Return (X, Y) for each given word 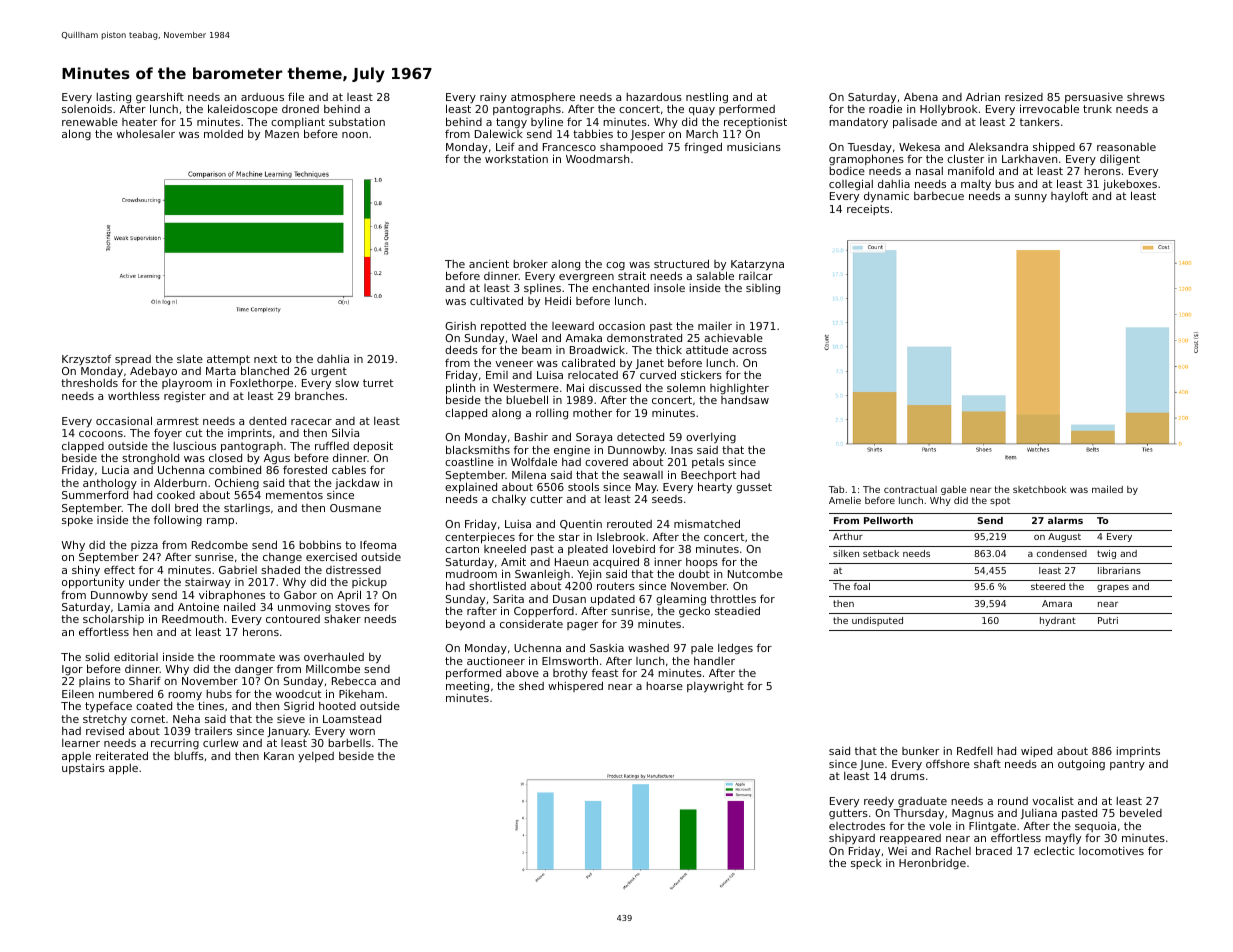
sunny (1031, 198)
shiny (86, 571)
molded (223, 133)
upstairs (83, 769)
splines (542, 289)
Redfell (975, 751)
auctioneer (496, 661)
